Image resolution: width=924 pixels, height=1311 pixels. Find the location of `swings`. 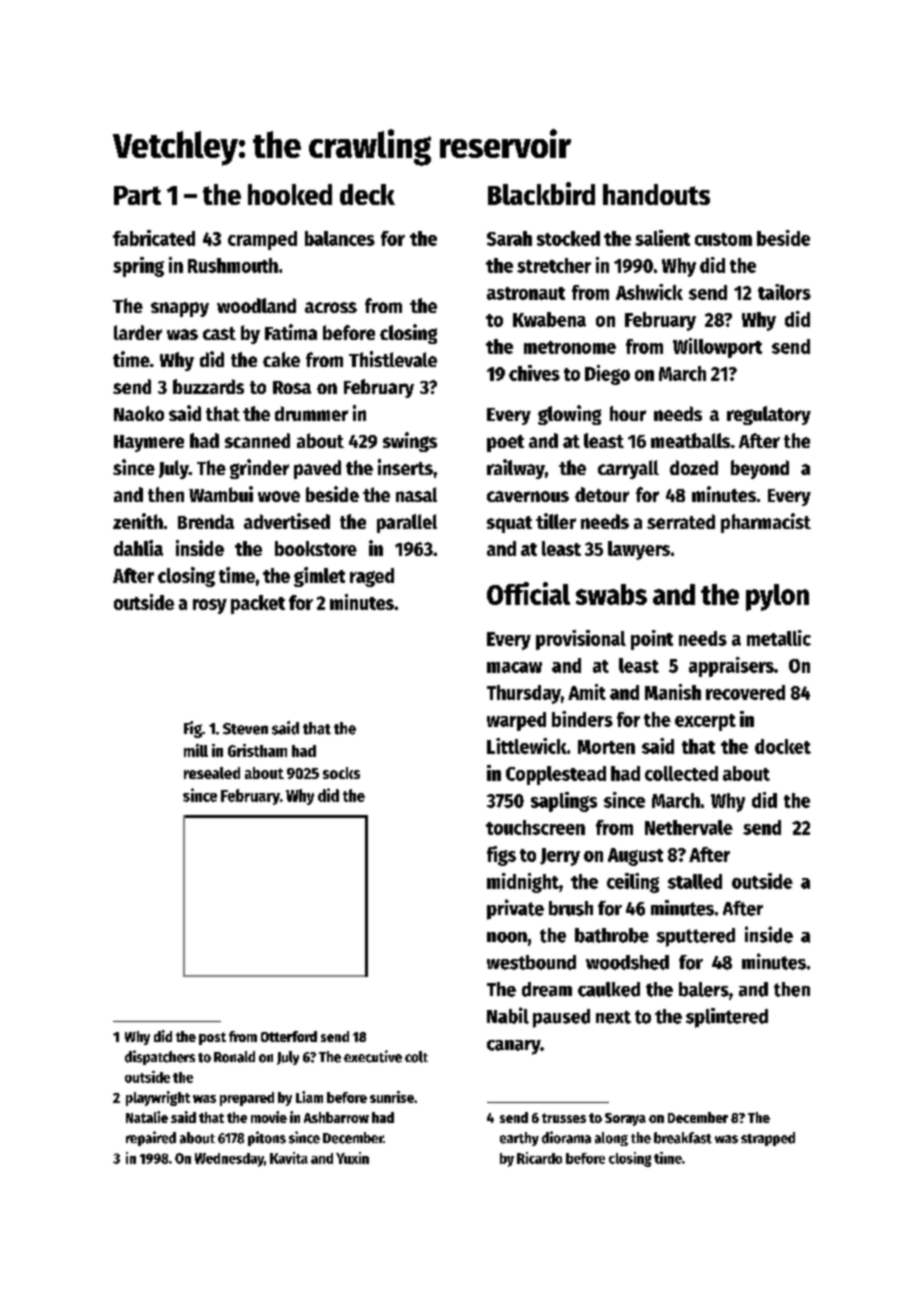

swings is located at coordinates (410, 442).
